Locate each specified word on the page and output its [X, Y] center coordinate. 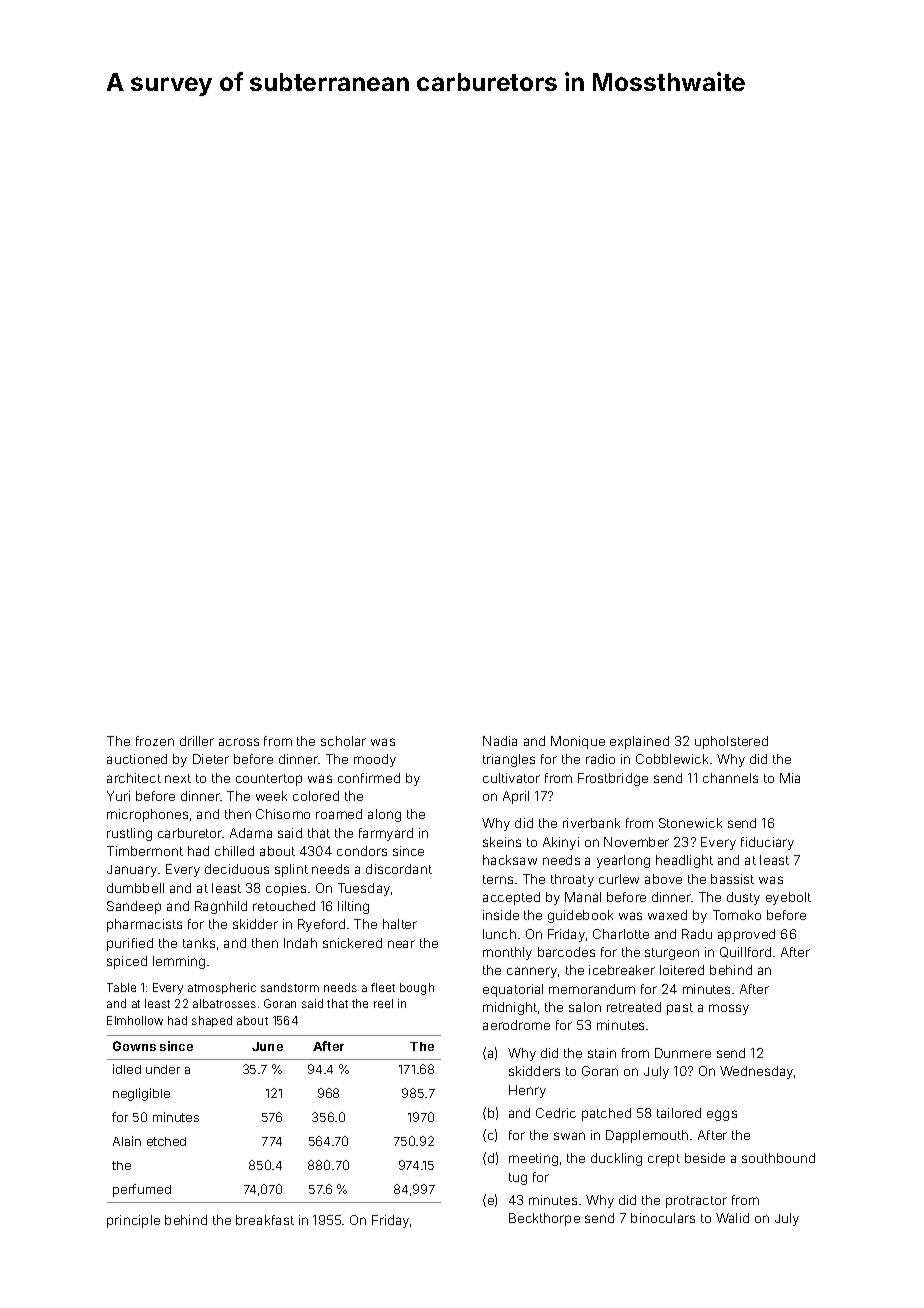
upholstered [731, 742]
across [239, 742]
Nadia [500, 741]
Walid [732, 1218]
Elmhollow [135, 1020]
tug [518, 1179]
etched [166, 1141]
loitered [682, 970]
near [401, 944]
